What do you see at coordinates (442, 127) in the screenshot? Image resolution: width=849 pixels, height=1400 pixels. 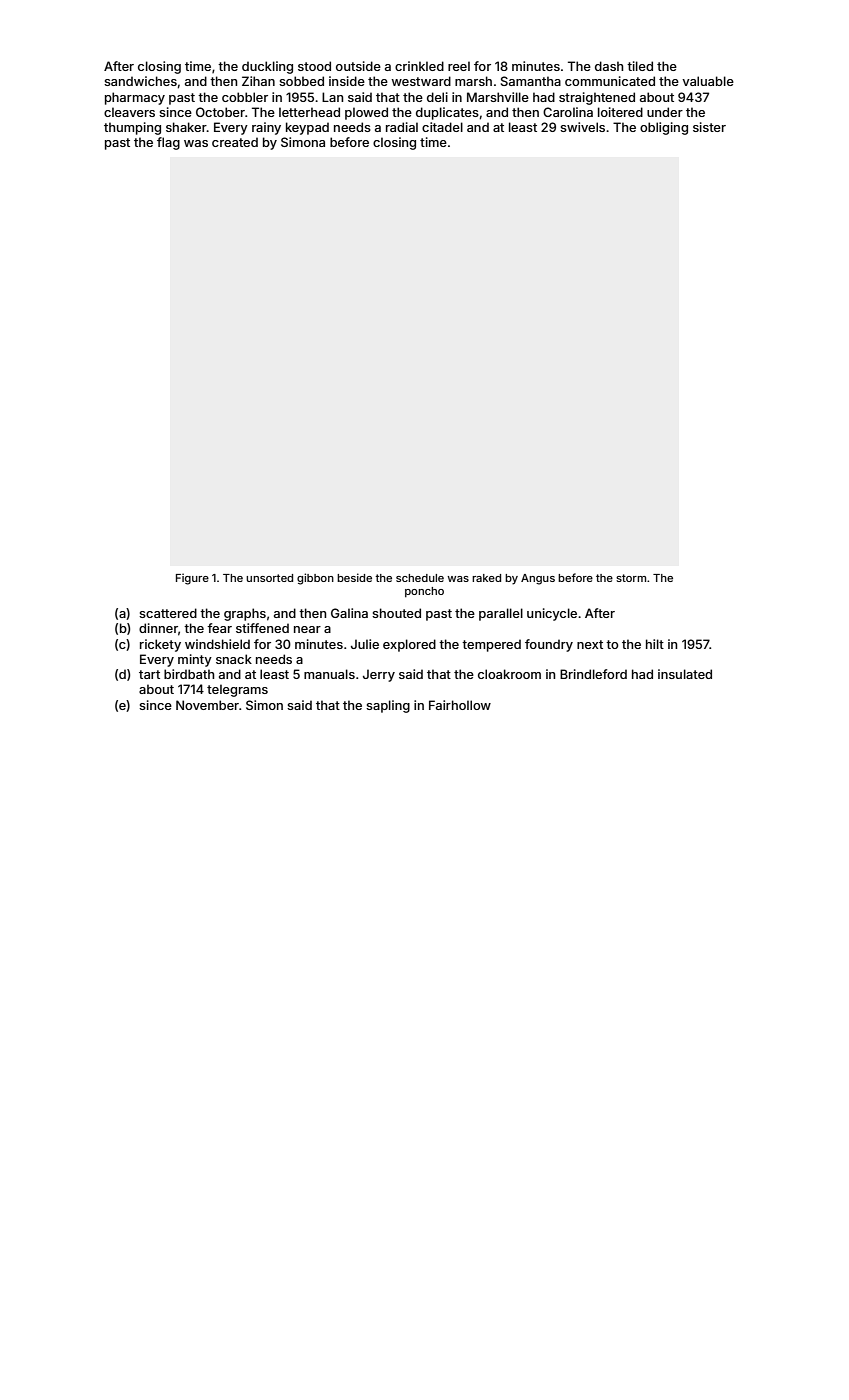 I see `citadel` at bounding box center [442, 127].
